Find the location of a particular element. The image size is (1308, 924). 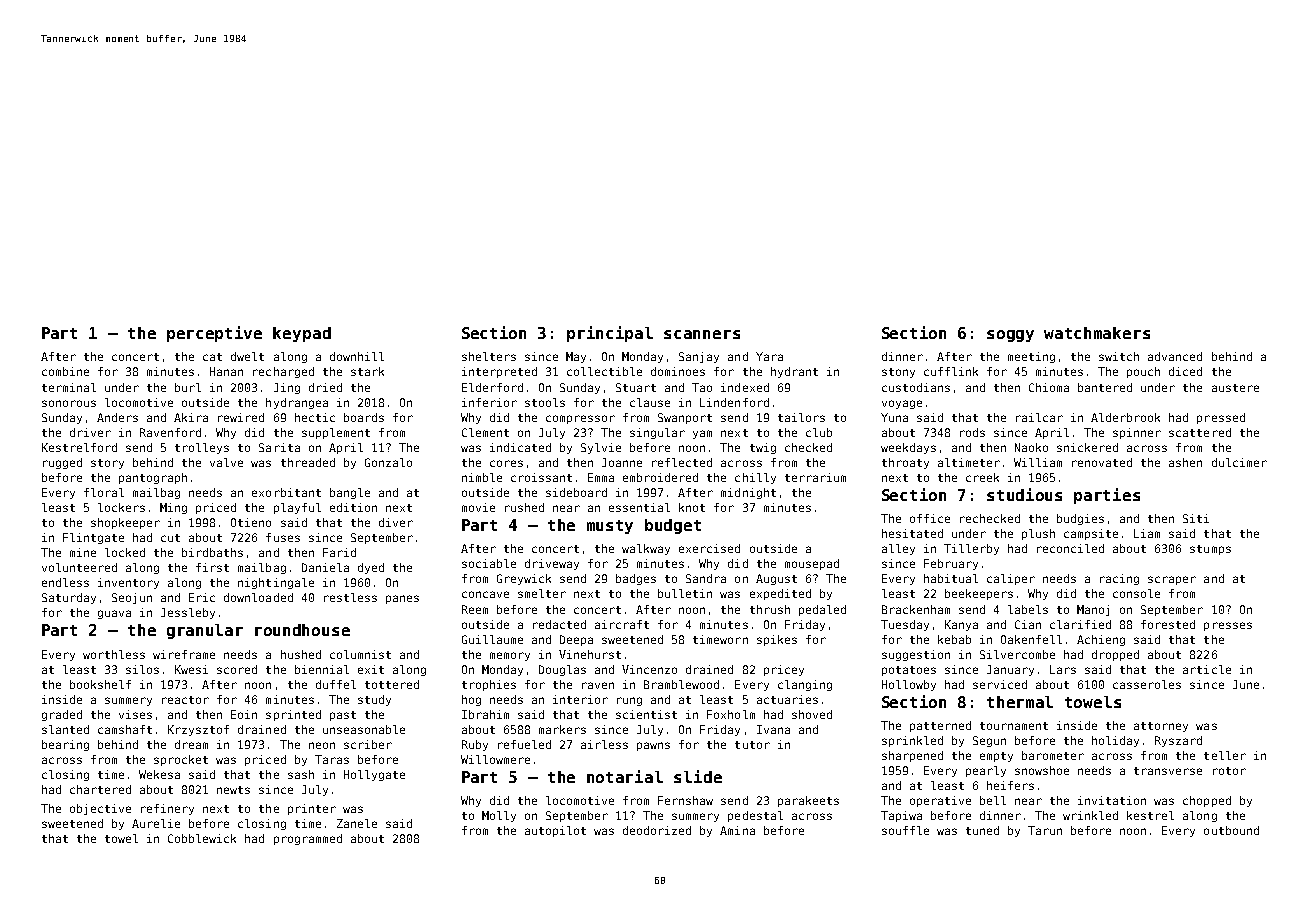

story is located at coordinates (107, 464).
